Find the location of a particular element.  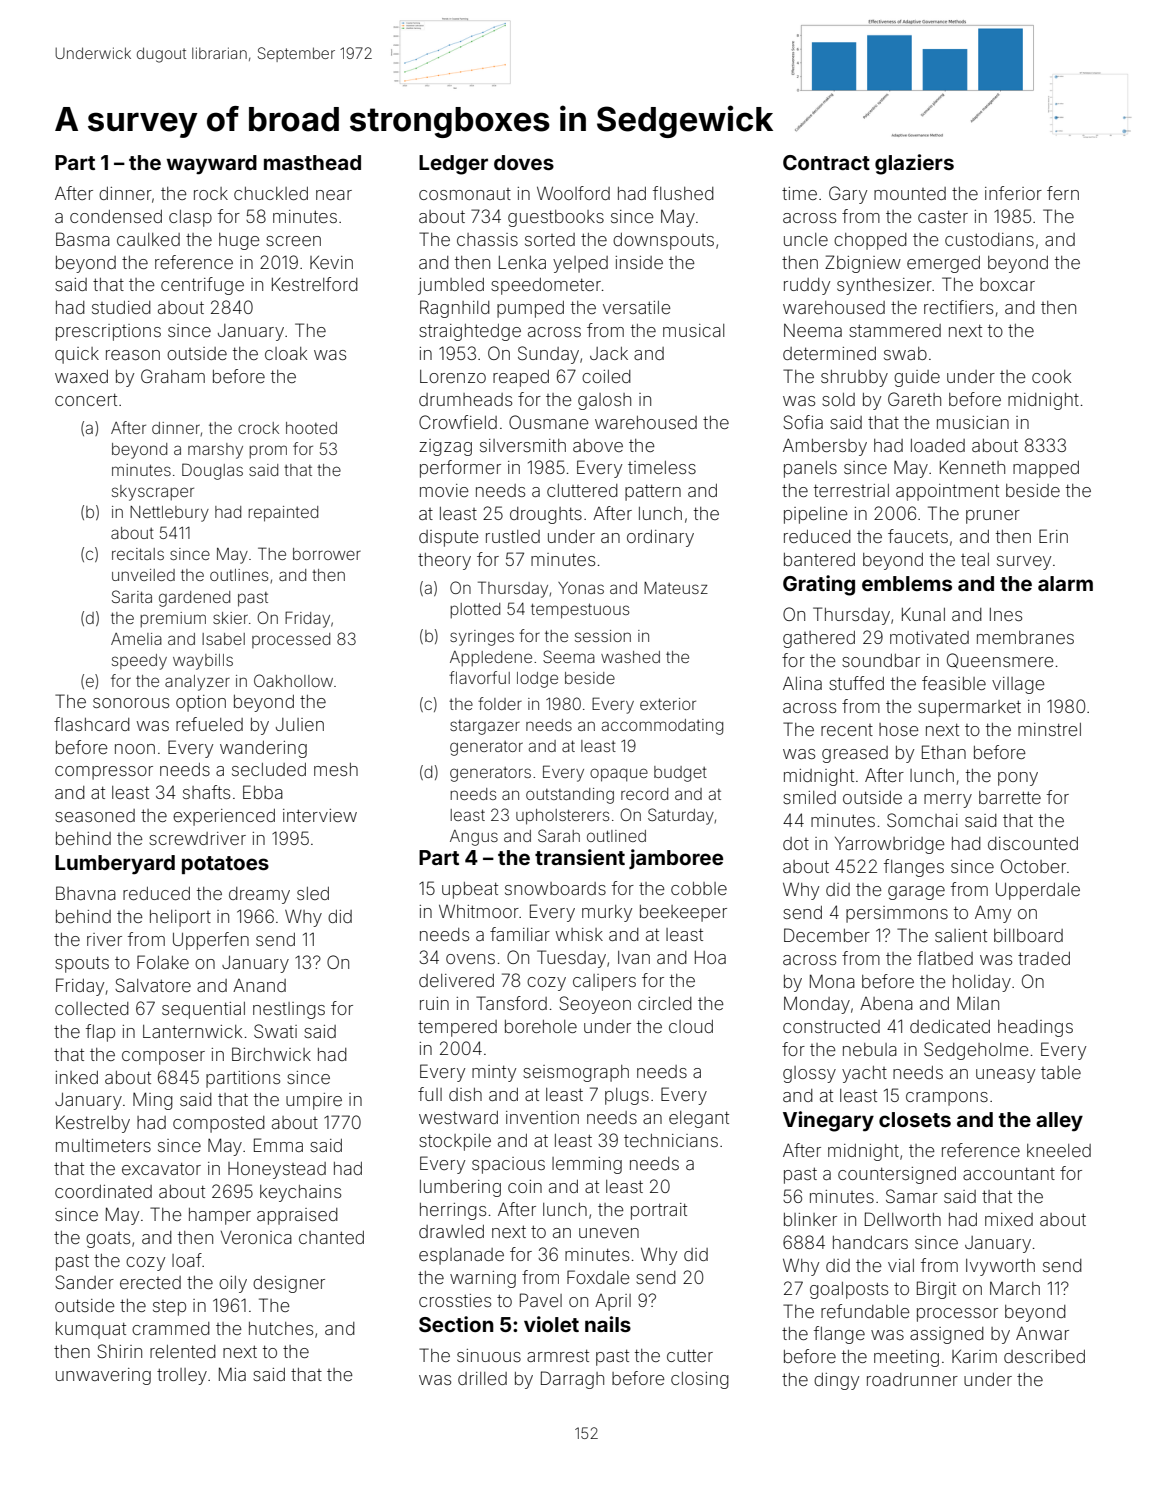

Shirin is located at coordinates (119, 1351).
